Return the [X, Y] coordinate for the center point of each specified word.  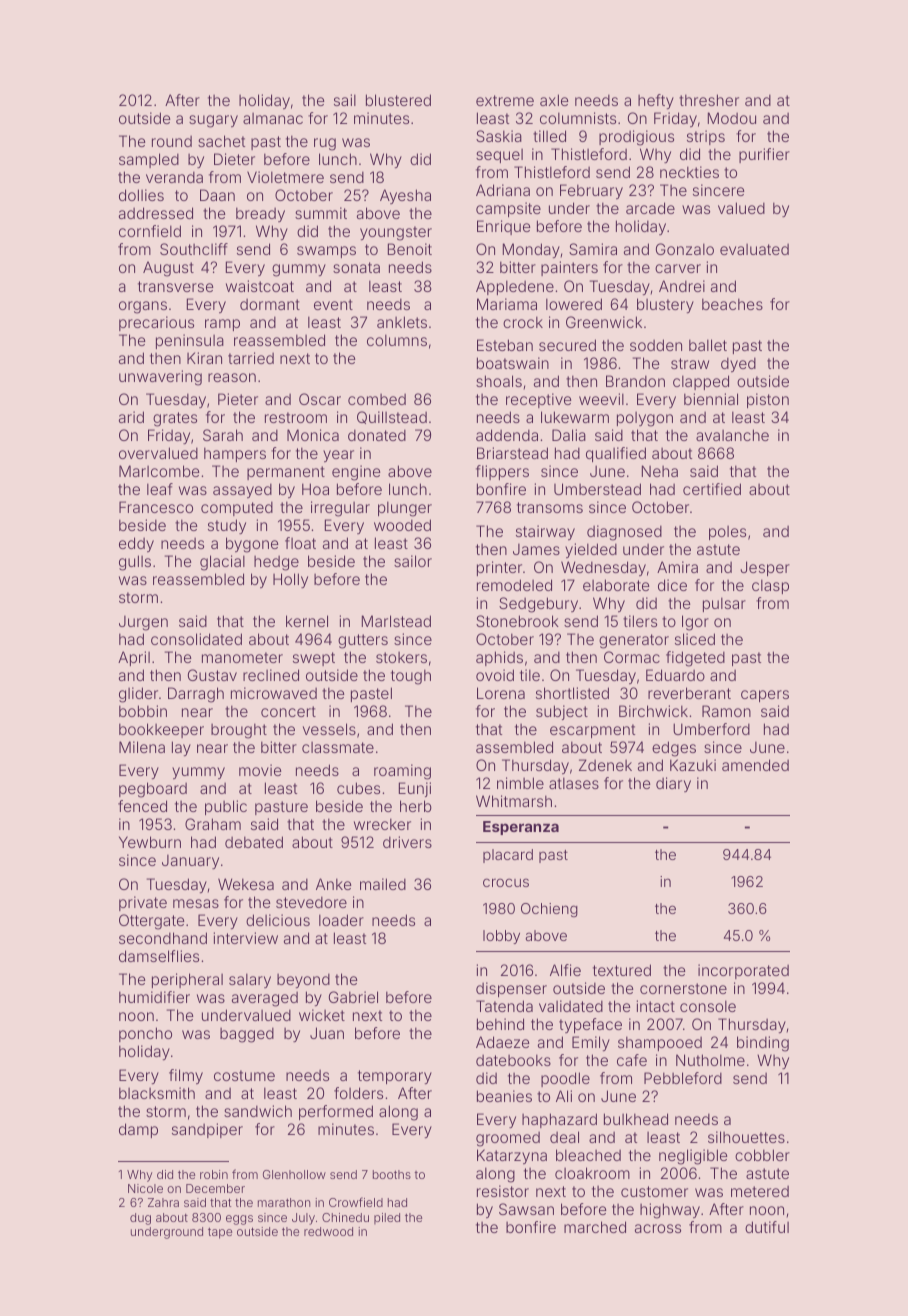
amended [755, 765]
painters [569, 268]
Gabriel [353, 997]
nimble [520, 783]
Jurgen [143, 623]
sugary [213, 121]
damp [138, 1130]
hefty [656, 101]
